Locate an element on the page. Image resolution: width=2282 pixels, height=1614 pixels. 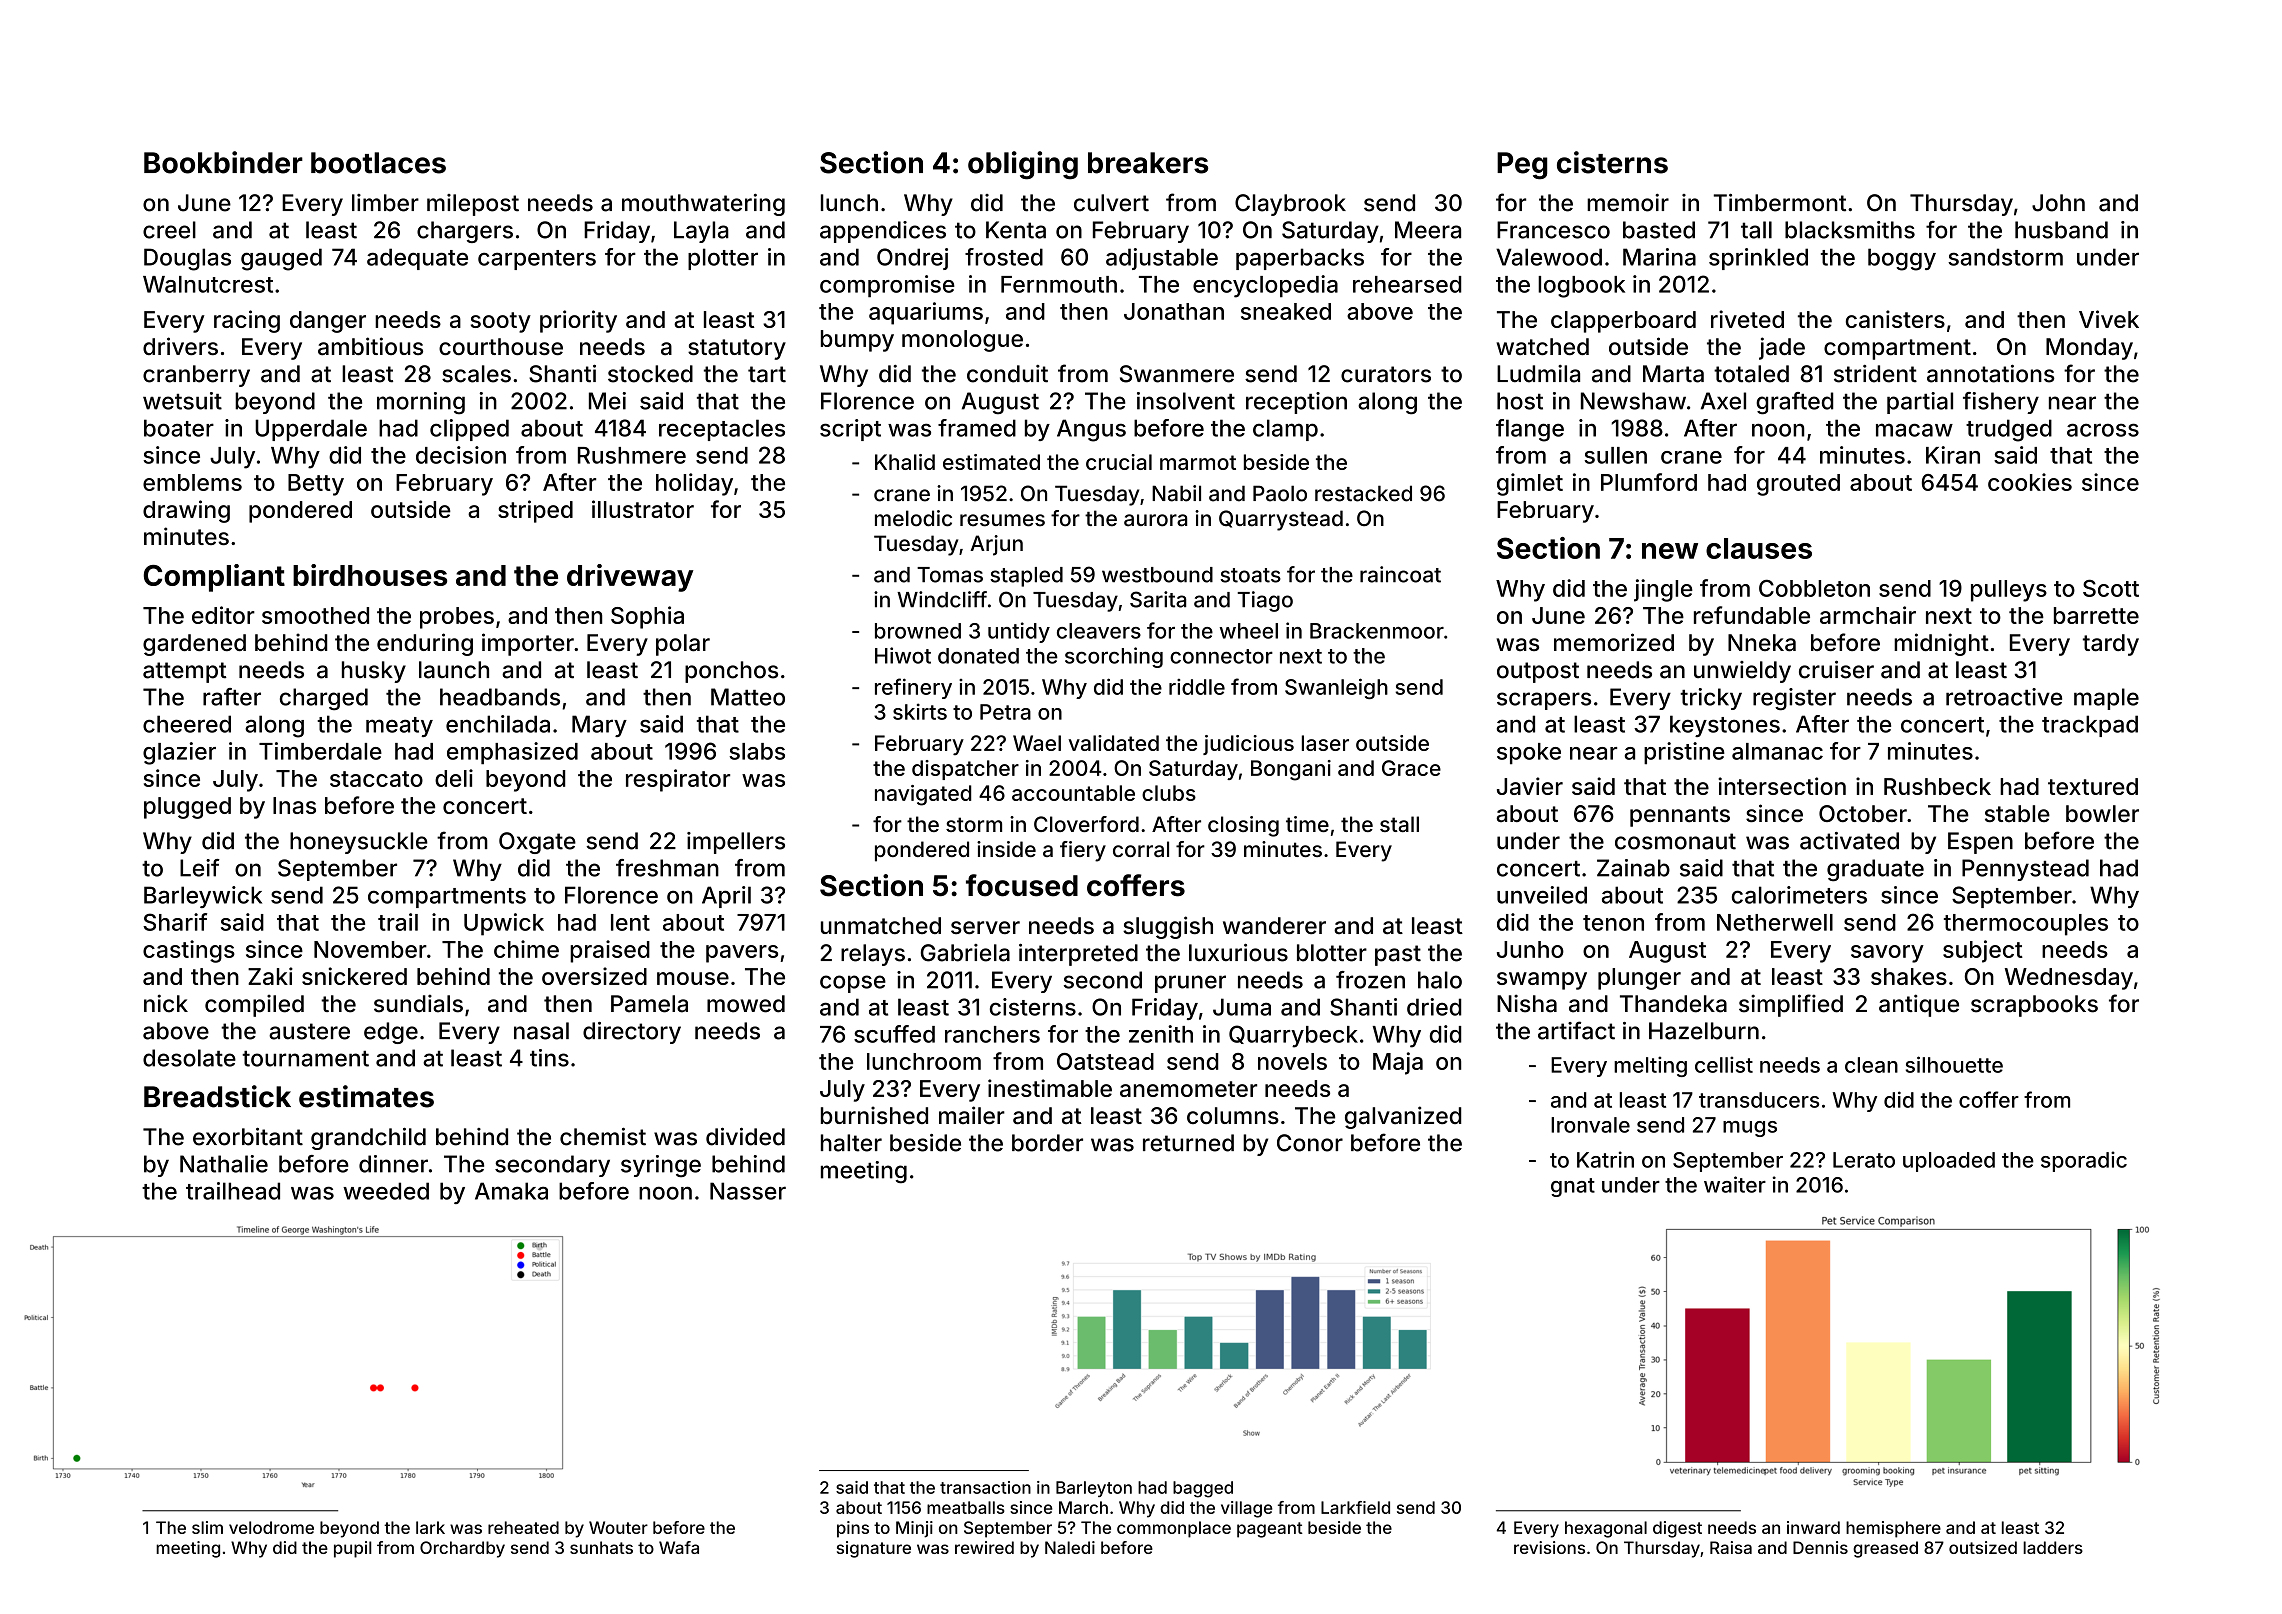
velodrome is located at coordinates (271, 1527).
